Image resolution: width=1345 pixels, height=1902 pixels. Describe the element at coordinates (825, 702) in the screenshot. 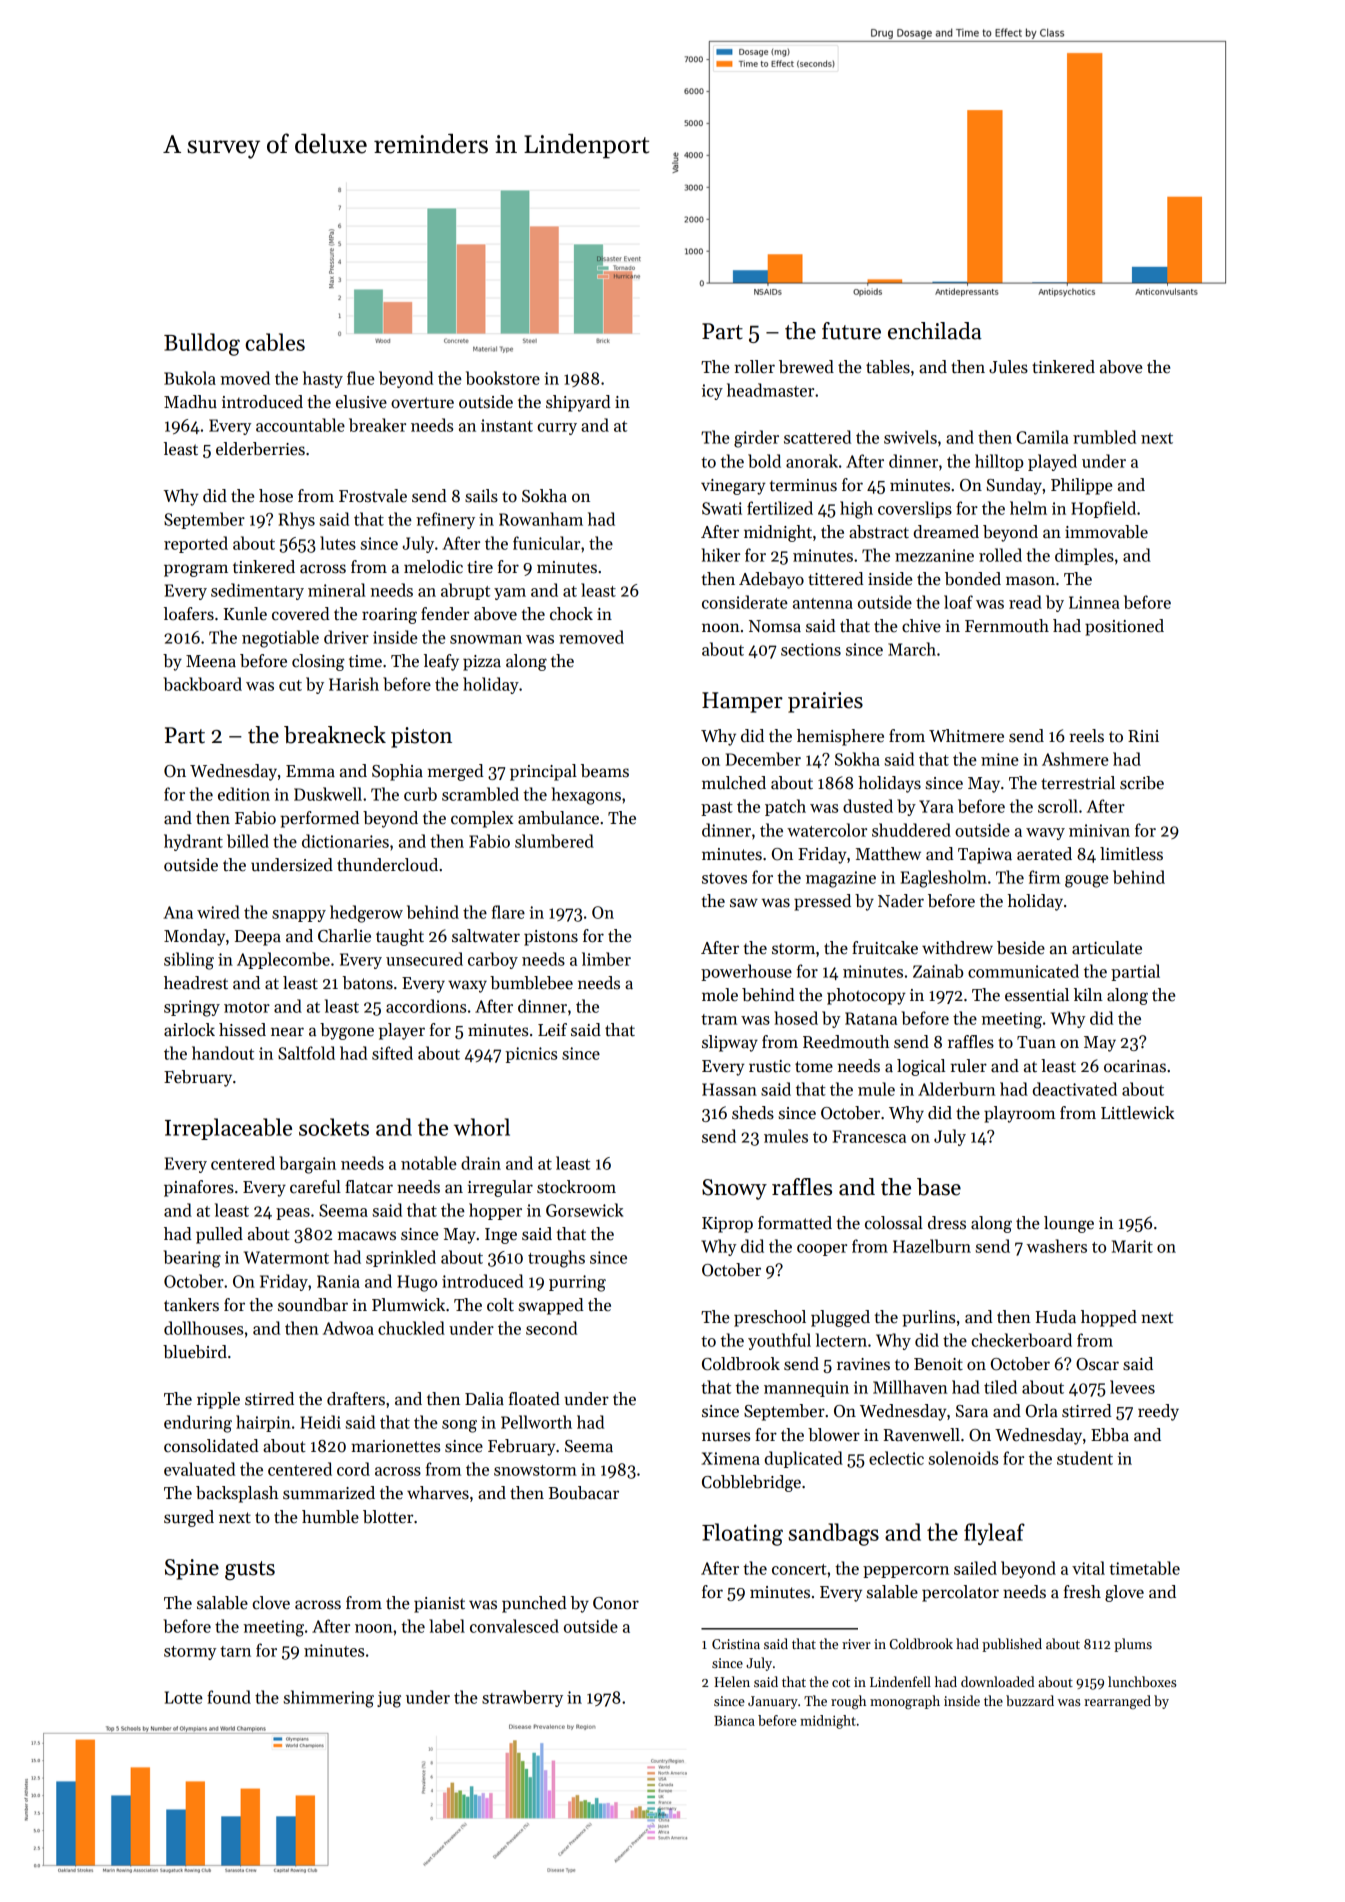

I see `prairies` at that location.
